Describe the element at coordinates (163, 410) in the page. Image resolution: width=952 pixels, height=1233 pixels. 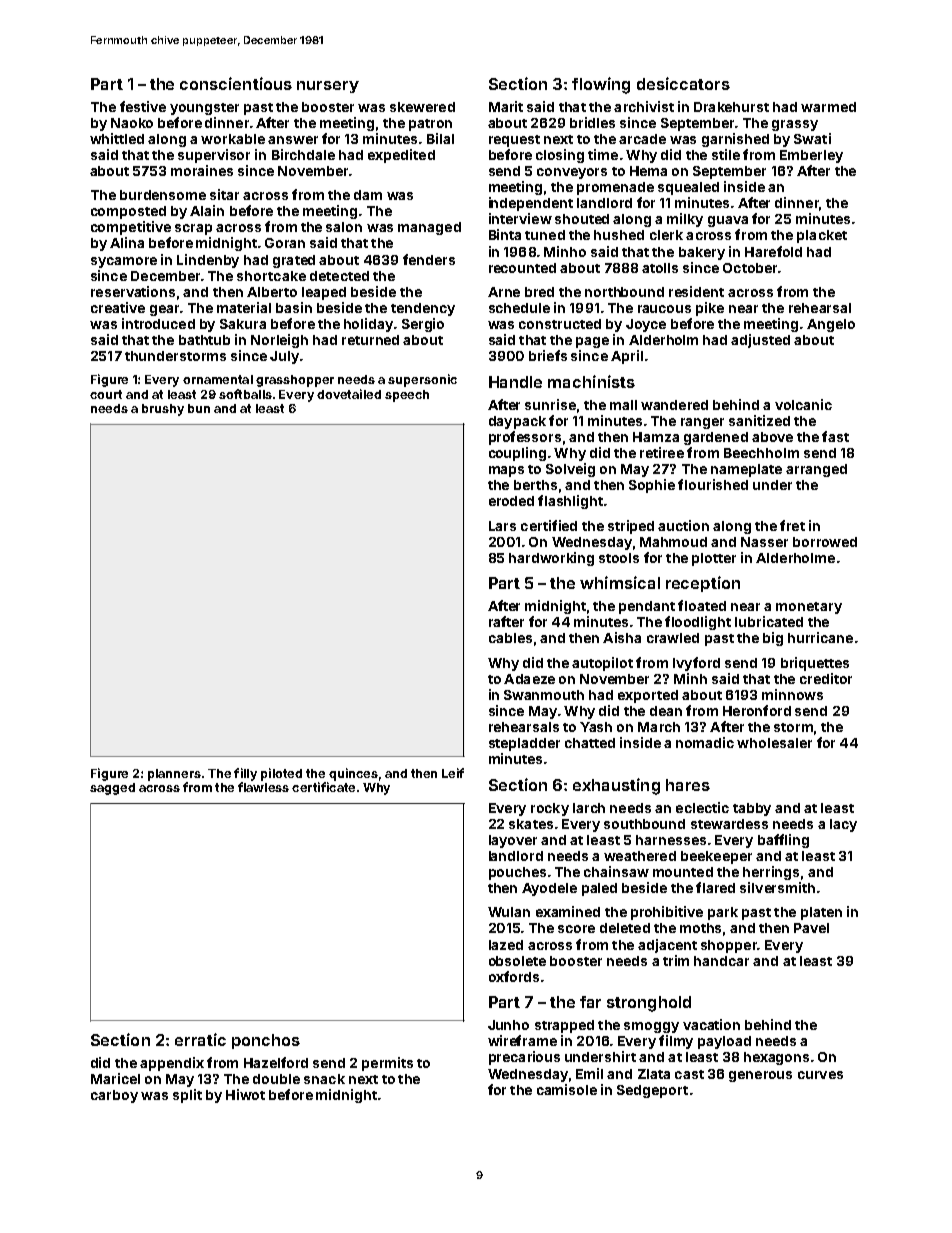
I see `brushy` at that location.
